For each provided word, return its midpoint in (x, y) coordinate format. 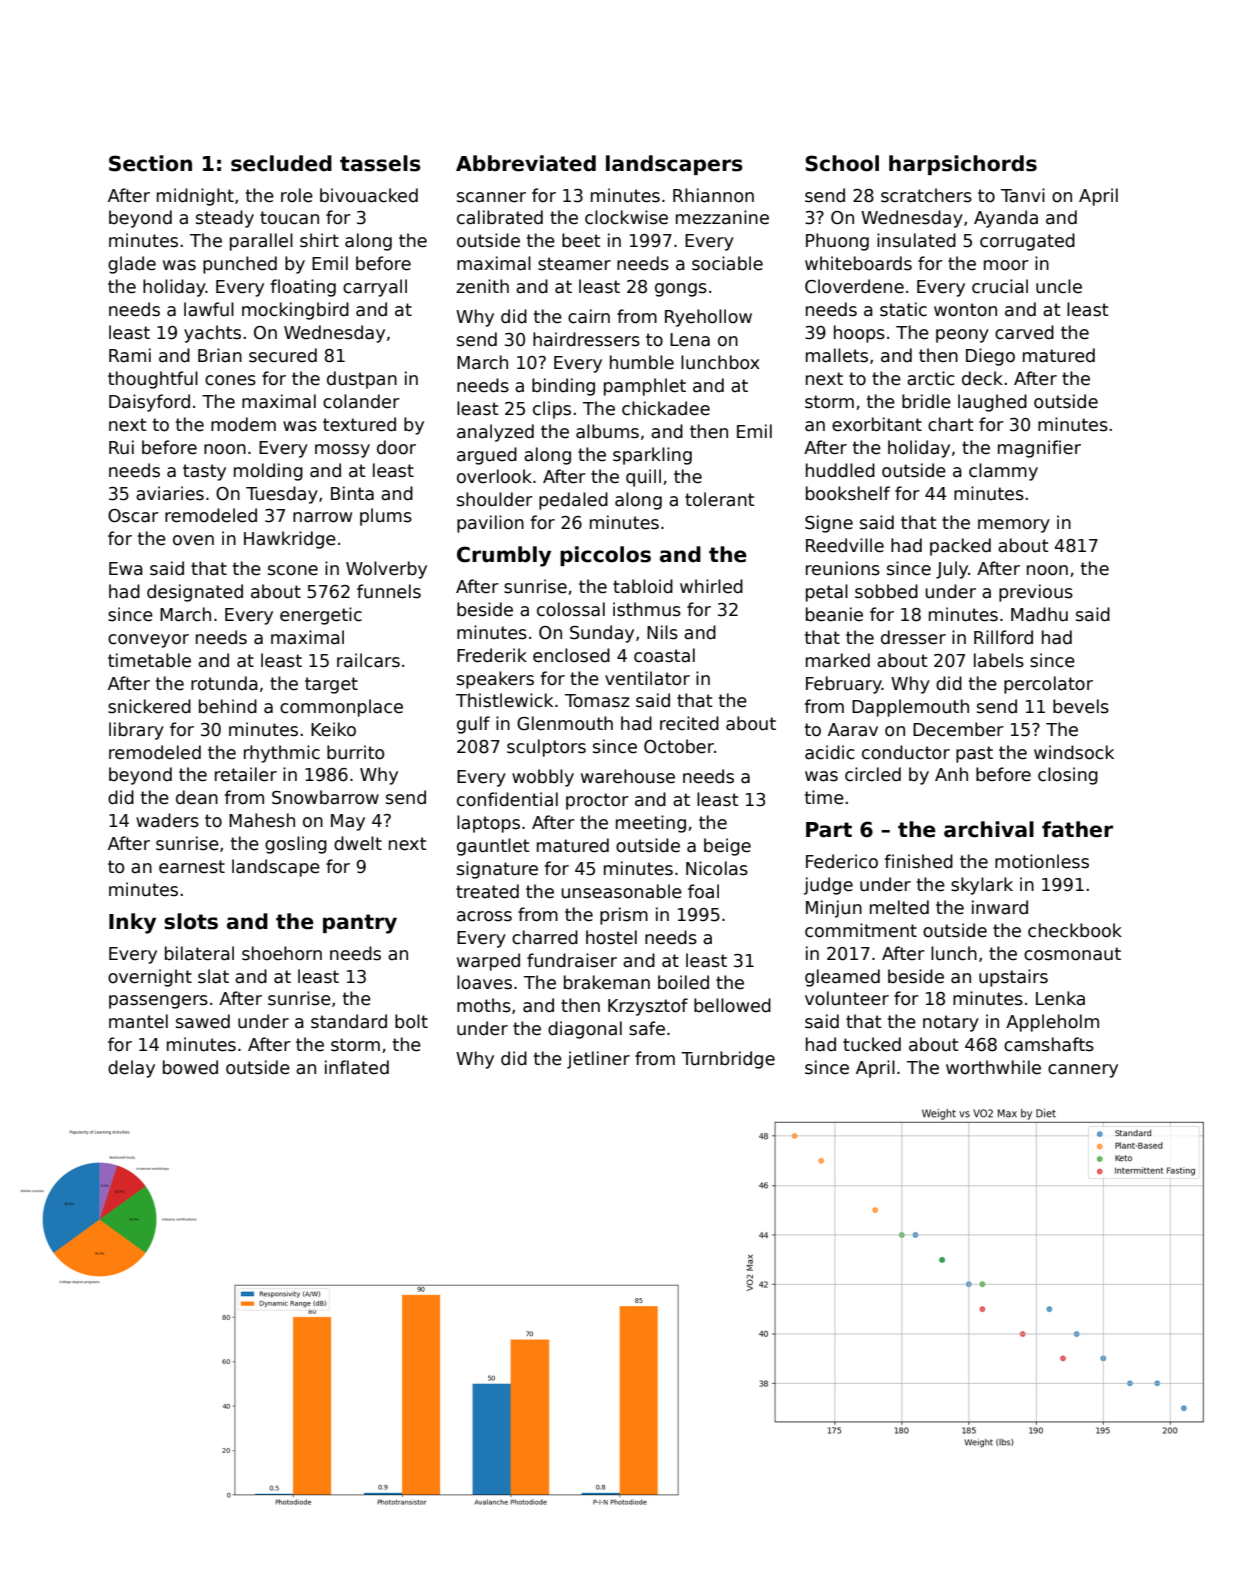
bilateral (199, 953)
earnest (192, 867)
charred (545, 937)
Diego (990, 357)
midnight (195, 197)
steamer (574, 264)
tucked (872, 1044)
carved (1024, 332)
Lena (690, 340)
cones (230, 380)
